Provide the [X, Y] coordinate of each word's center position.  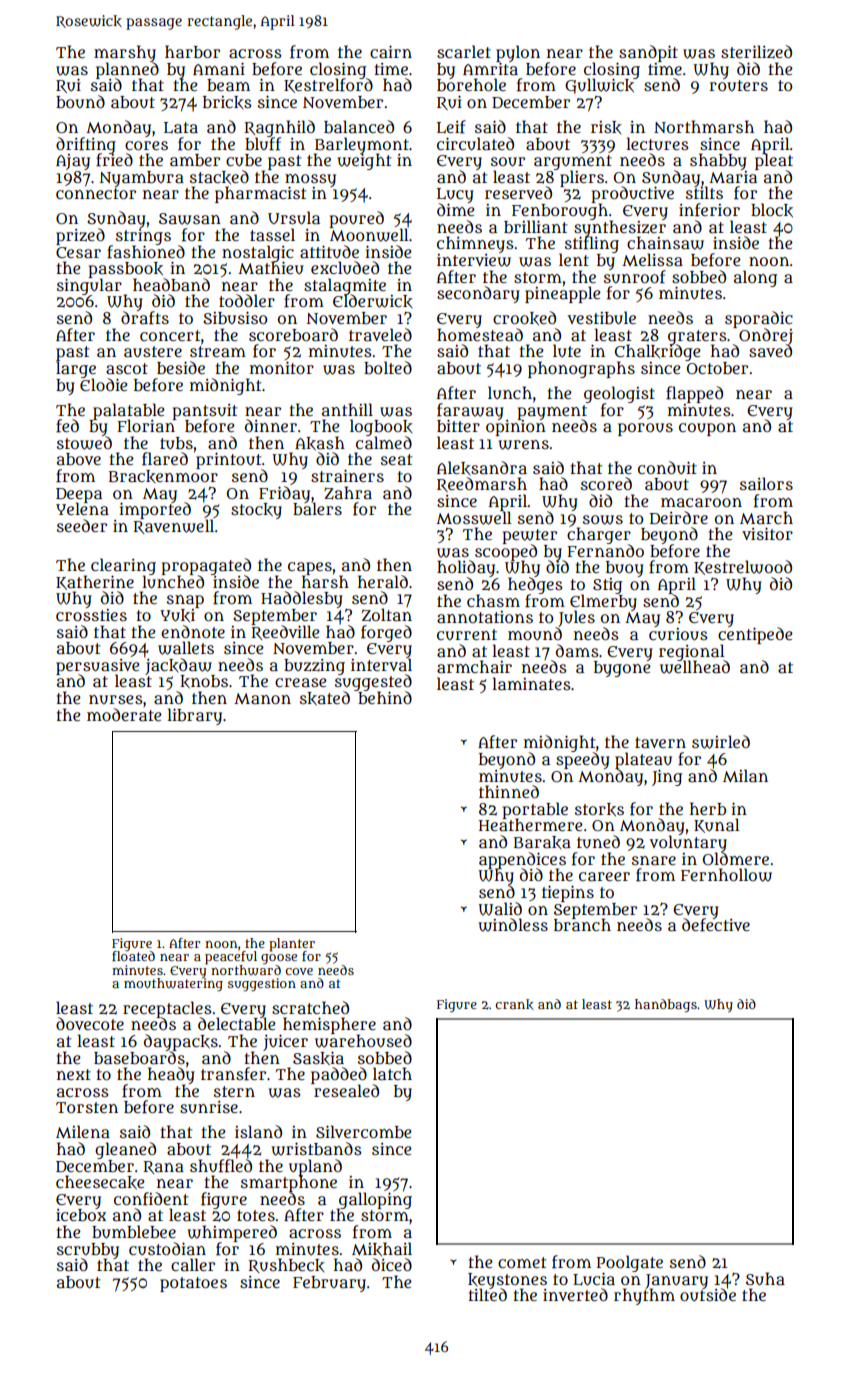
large [76, 370]
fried [114, 160]
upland [315, 1167]
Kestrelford [328, 86]
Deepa [79, 495]
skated [325, 698]
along [755, 278]
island [258, 1131]
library [194, 716]
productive [632, 195]
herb [708, 808]
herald [383, 581]
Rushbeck [286, 1265]
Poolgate [630, 1263]
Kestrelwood [743, 567]
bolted [388, 367]
